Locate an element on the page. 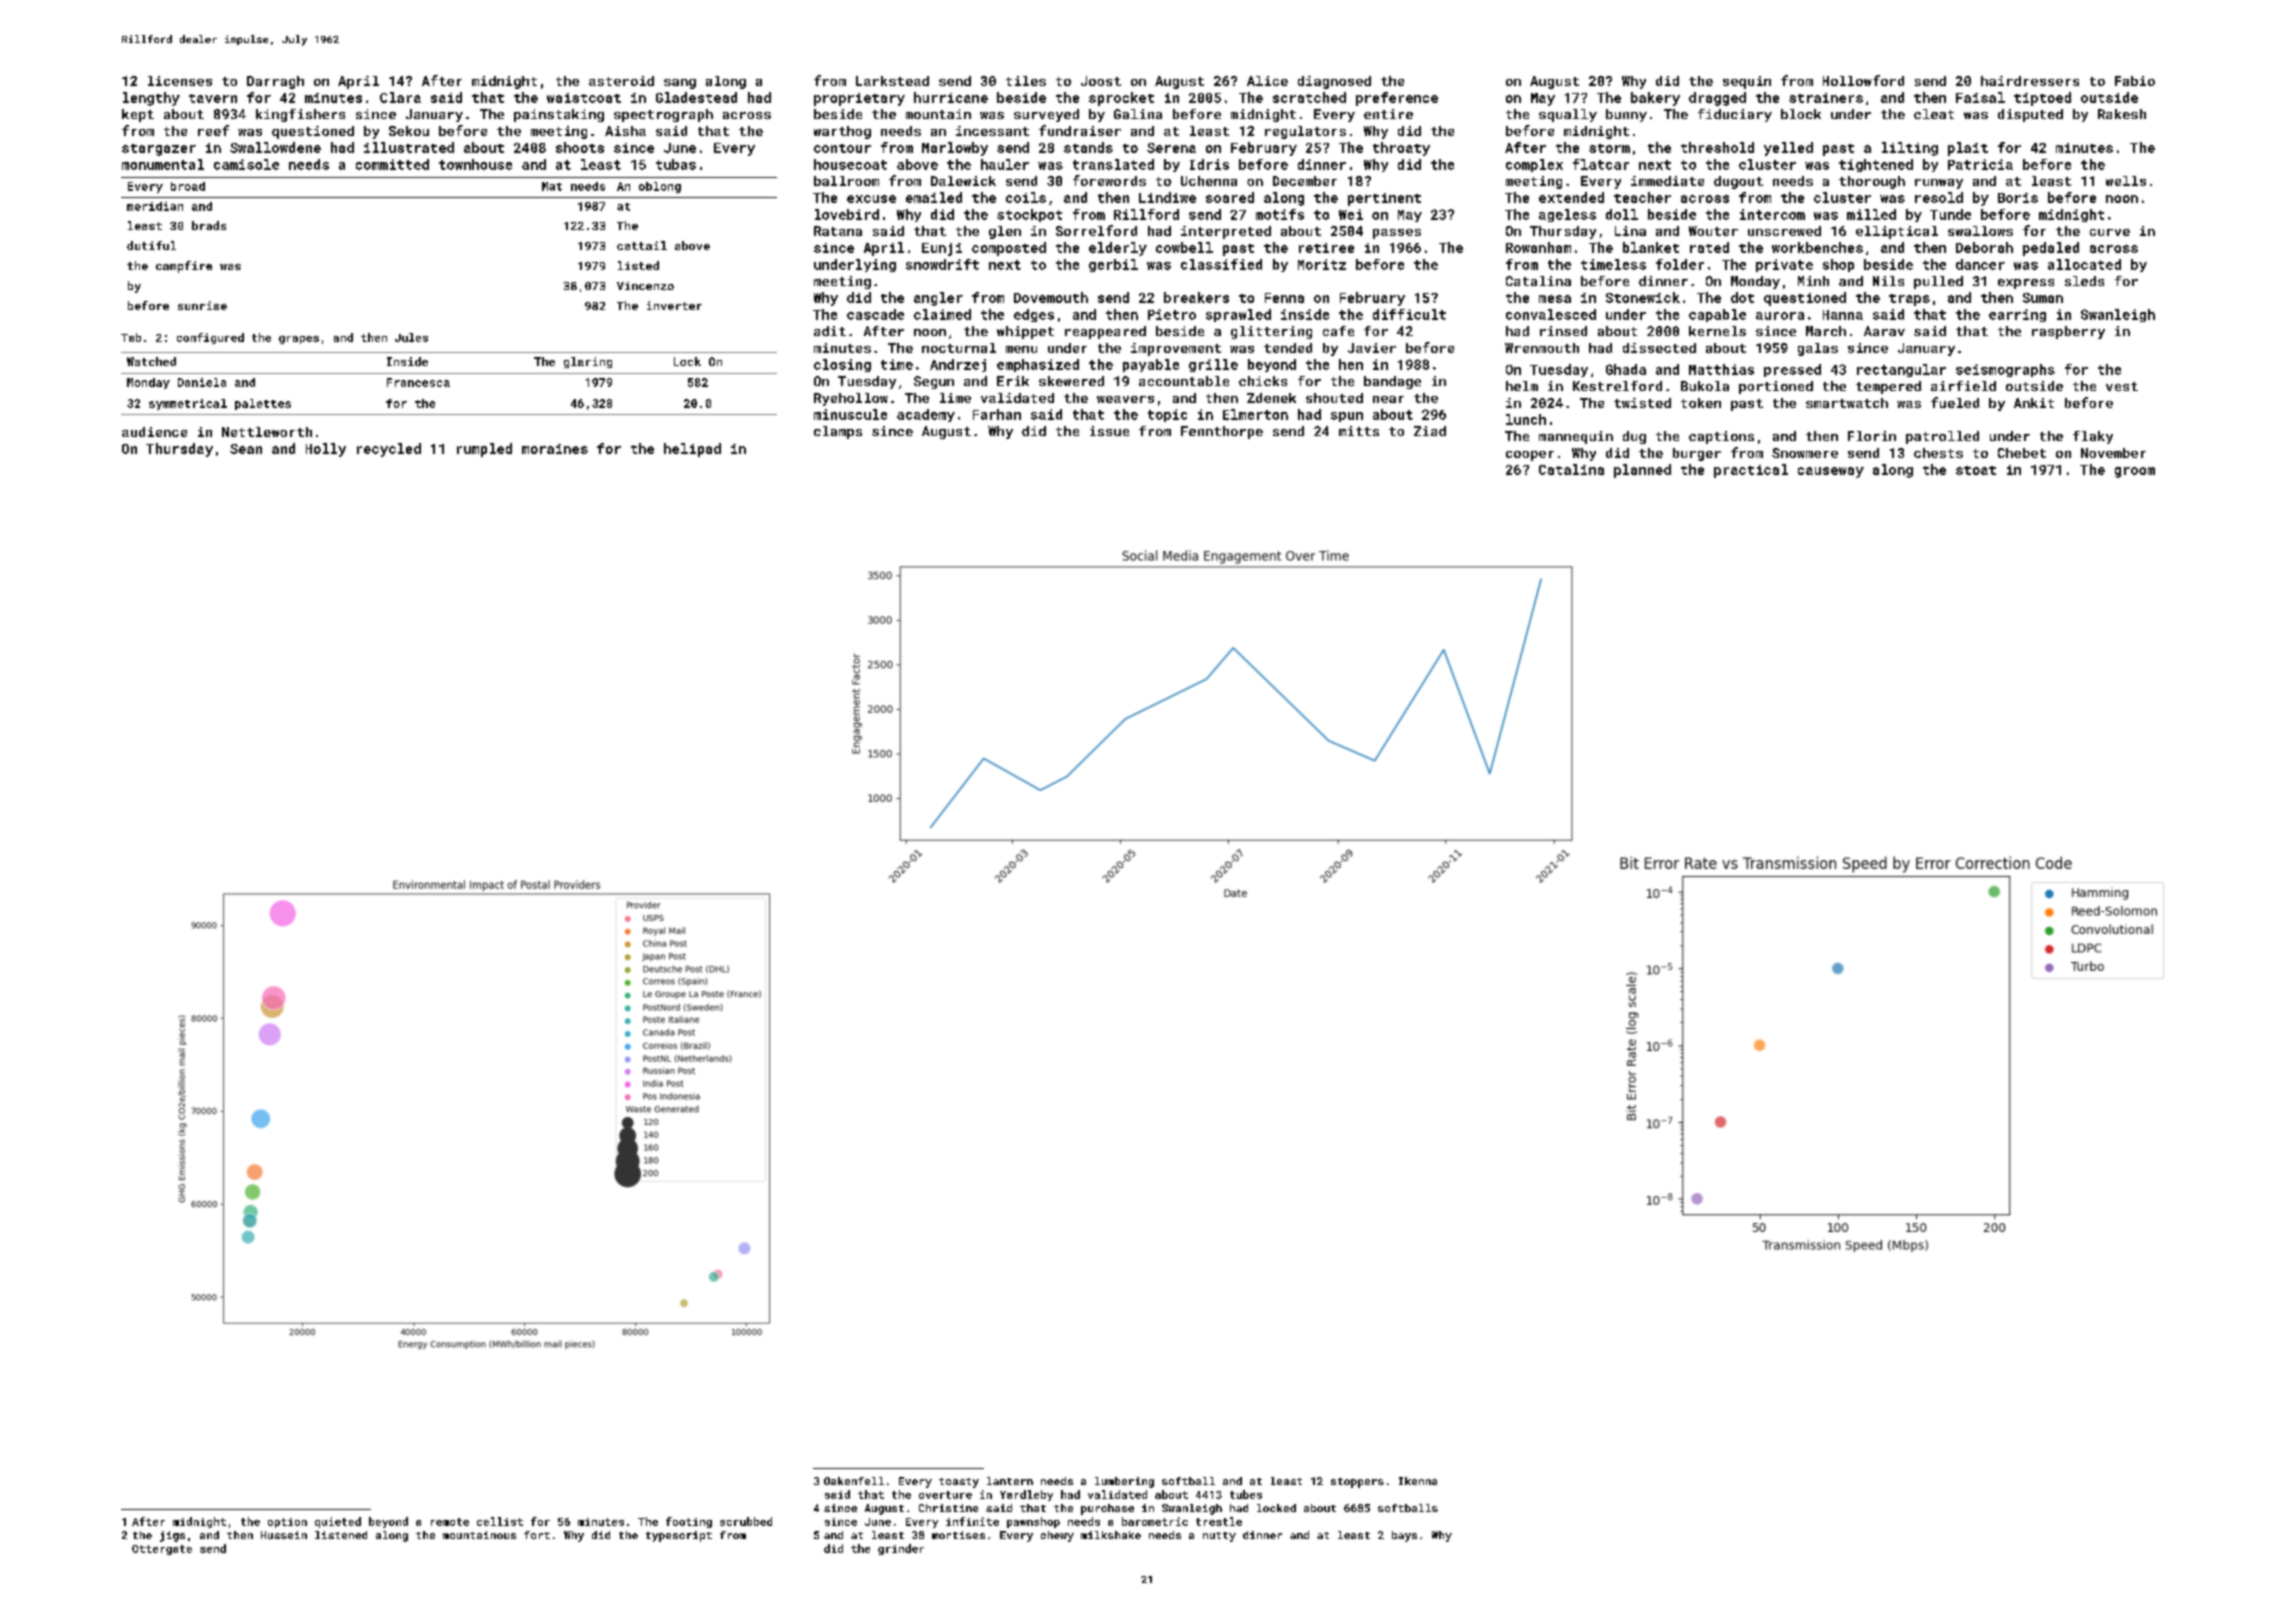  Oakenfell is located at coordinates (854, 1481).
